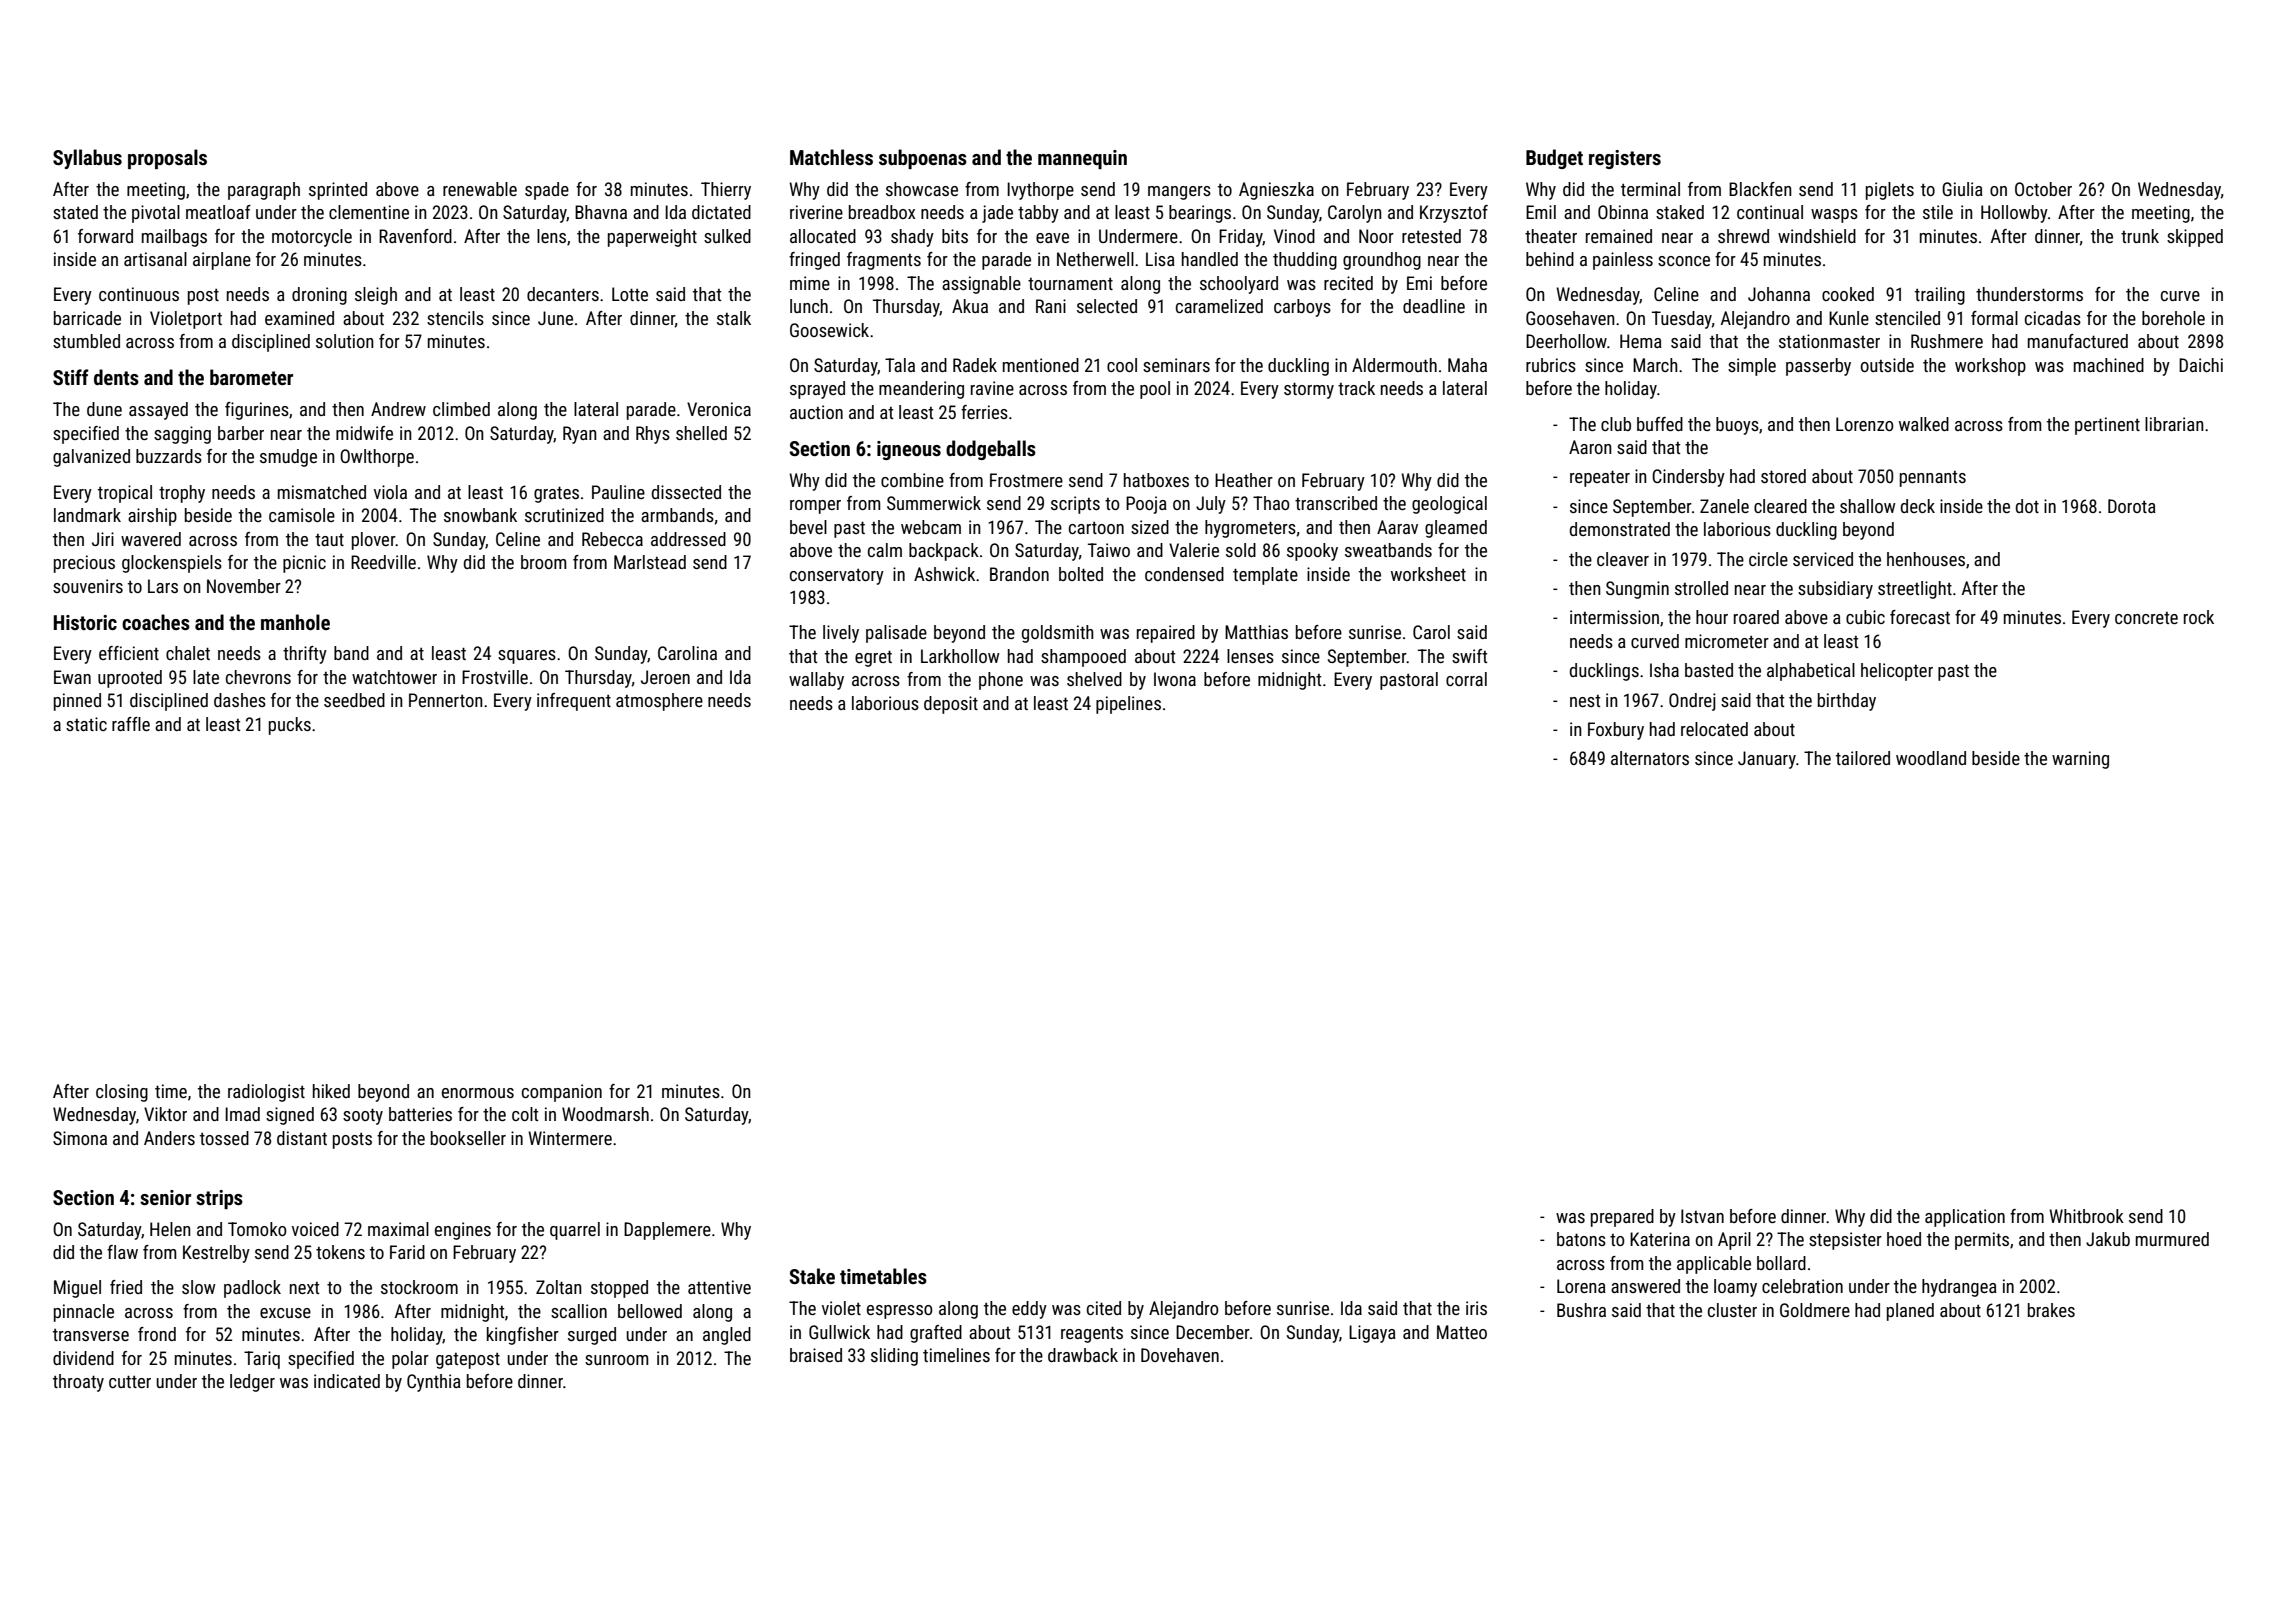  What do you see at coordinates (1650, 758) in the screenshot?
I see `alternators` at bounding box center [1650, 758].
